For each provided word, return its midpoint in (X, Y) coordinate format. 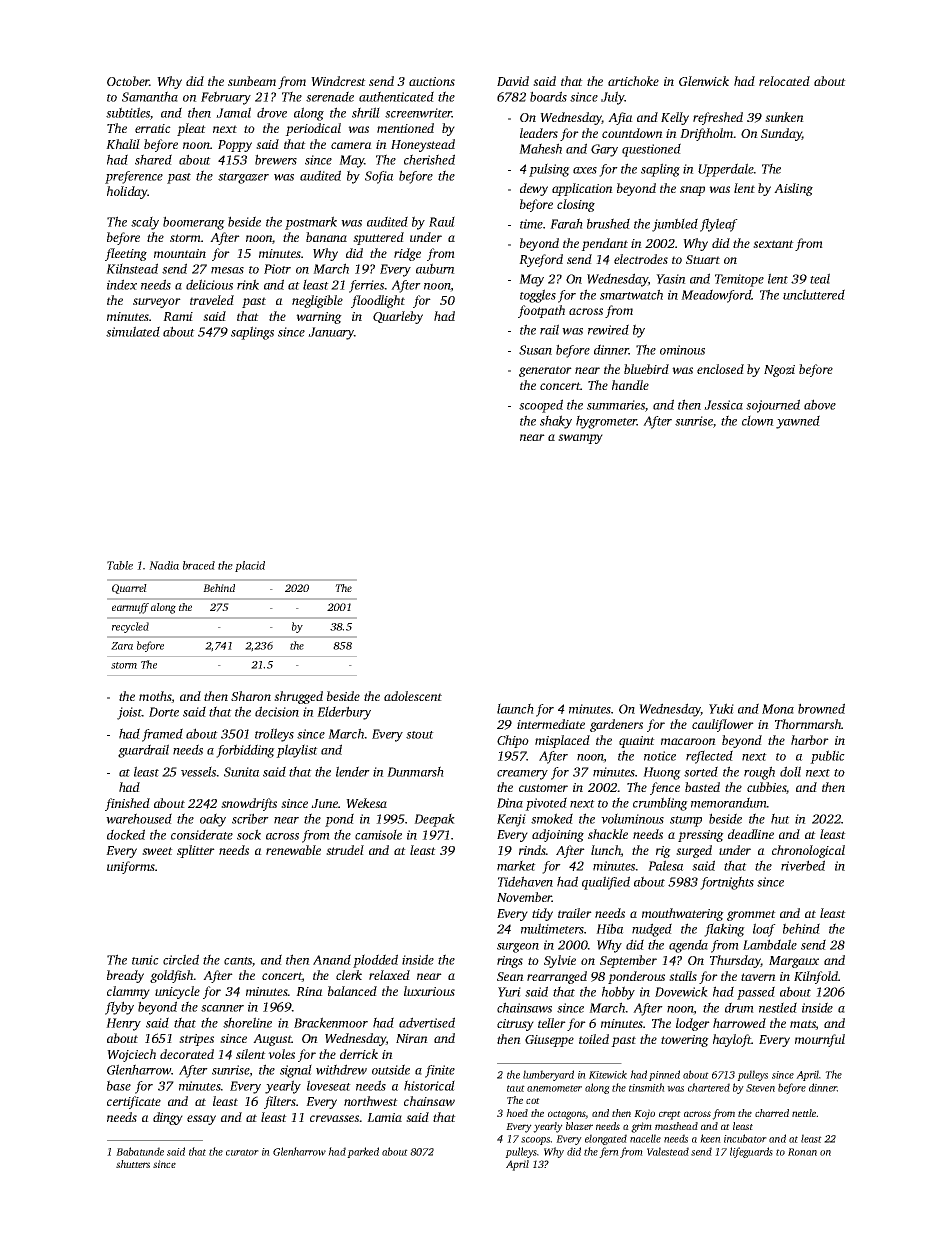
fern (609, 1152)
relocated (784, 81)
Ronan (802, 1152)
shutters (133, 1164)
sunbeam (252, 81)
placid (250, 566)
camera (351, 145)
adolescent (413, 696)
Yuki (721, 708)
